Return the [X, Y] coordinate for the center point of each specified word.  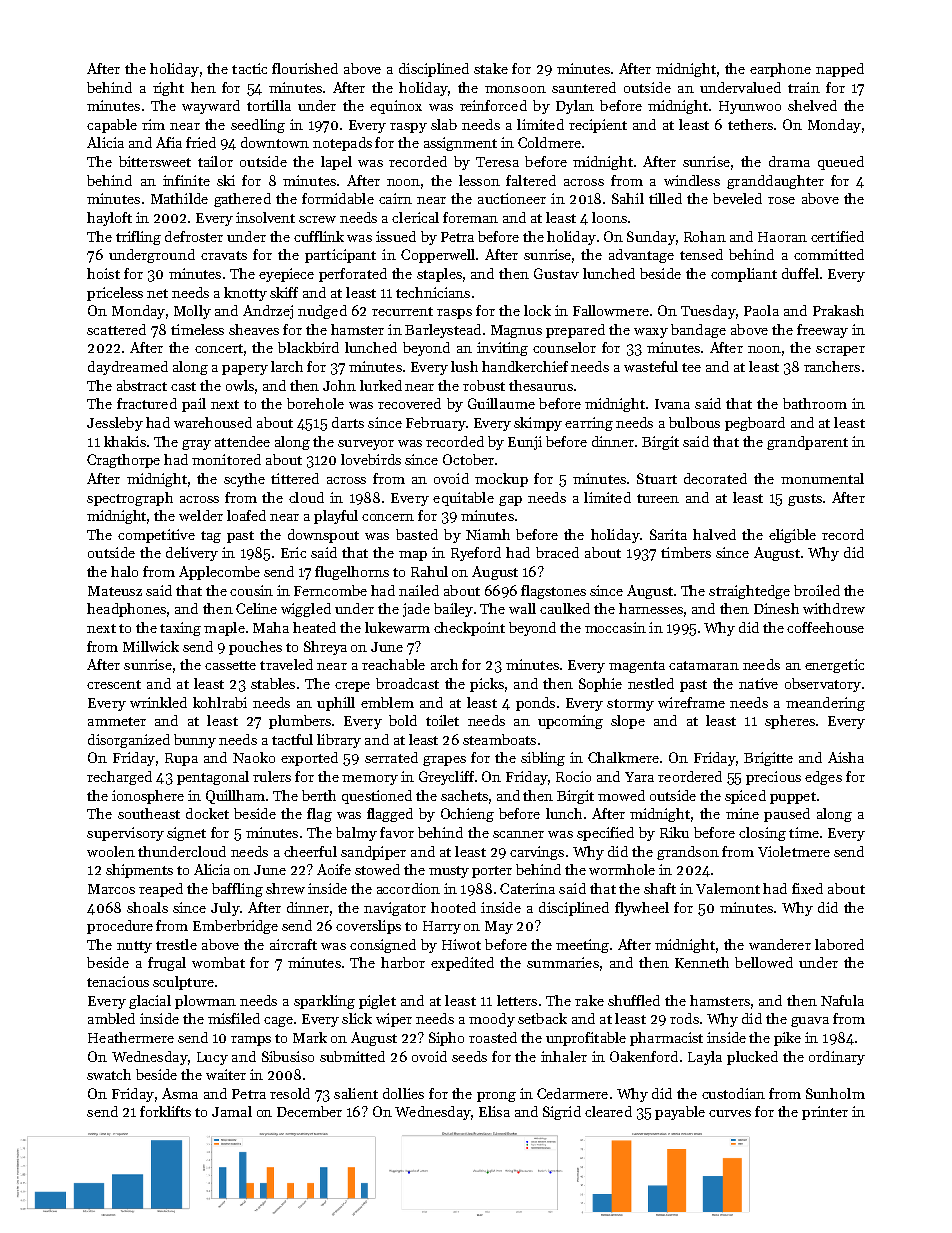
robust [484, 385]
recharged [119, 778]
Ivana [672, 404]
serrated [391, 757]
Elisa [494, 1111]
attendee [242, 441]
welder [201, 515]
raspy [408, 128]
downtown [275, 142]
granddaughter [775, 182]
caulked [565, 608]
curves [730, 1113]
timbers [686, 552]
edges [823, 778]
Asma [180, 1093]
